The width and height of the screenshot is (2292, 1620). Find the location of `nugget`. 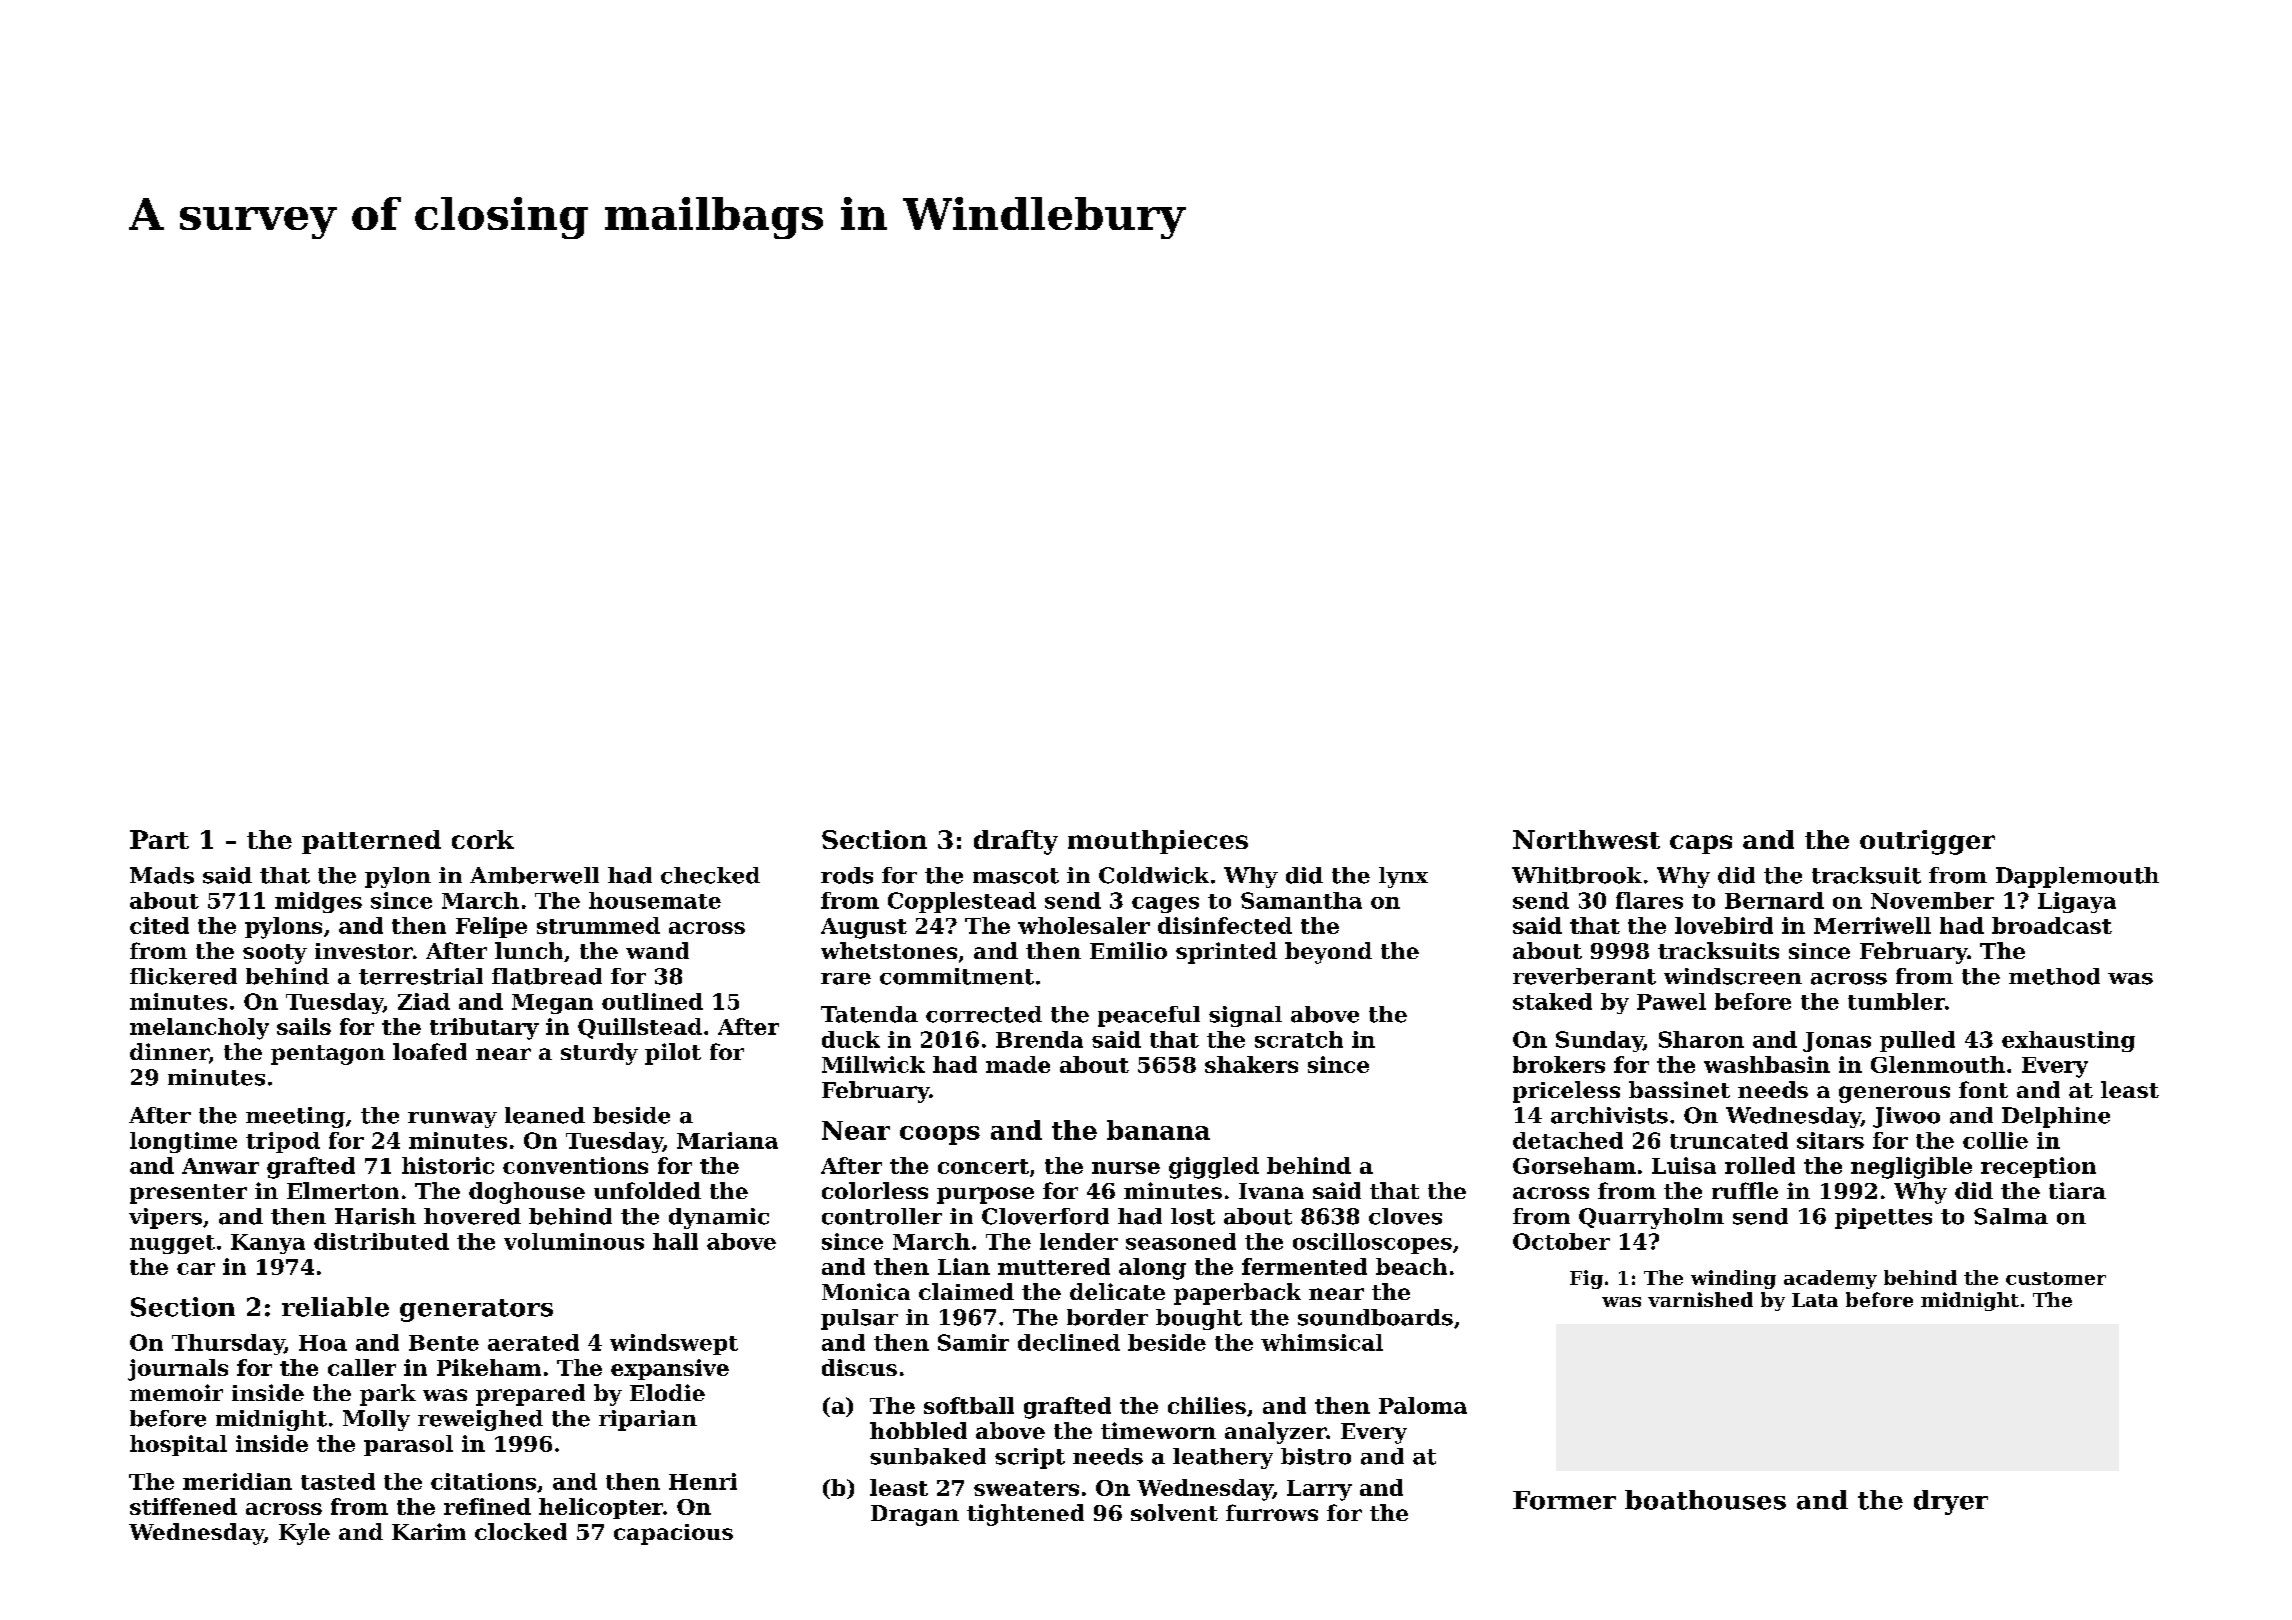

nugget is located at coordinates (172, 1244).
